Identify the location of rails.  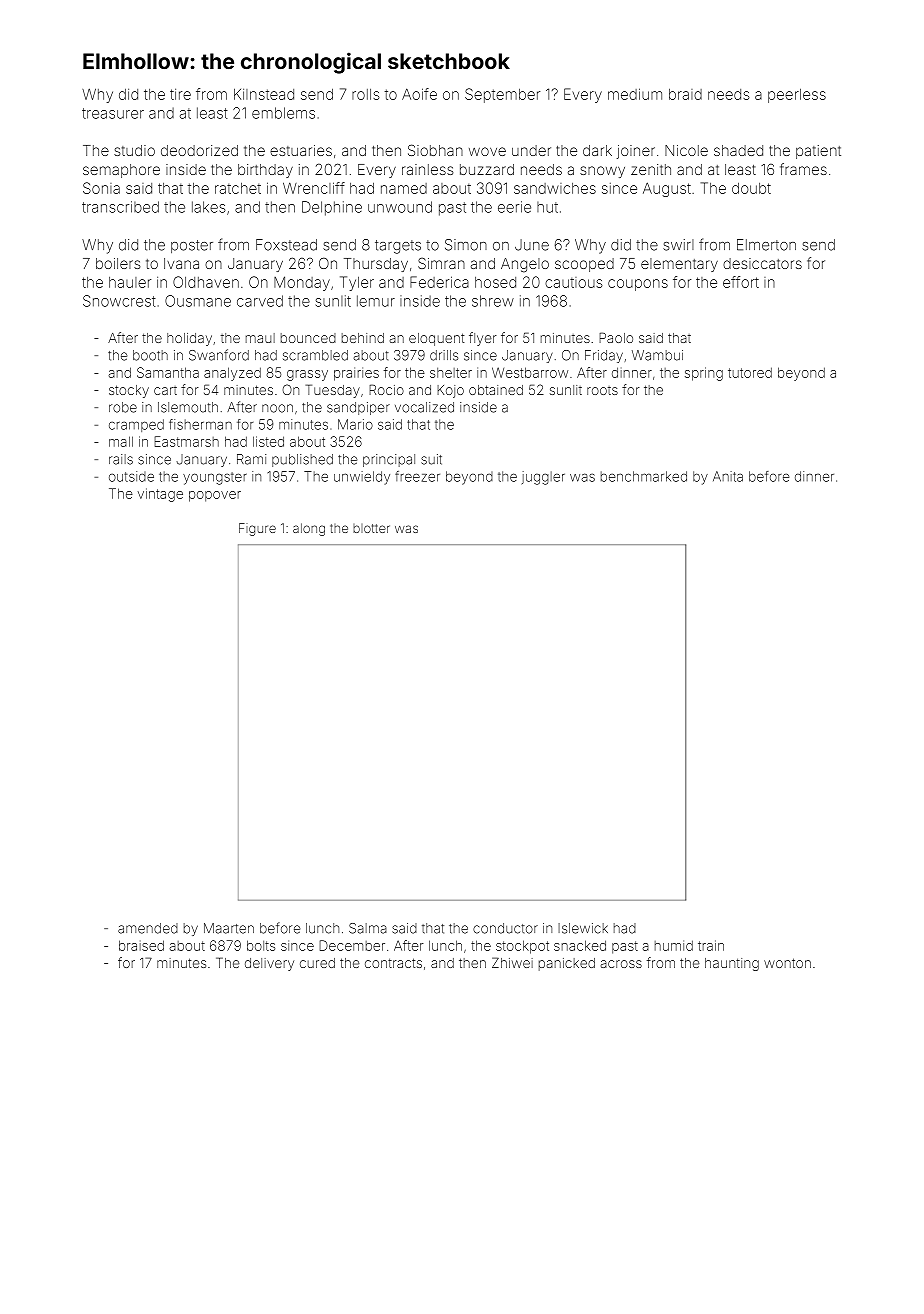
(121, 459).
